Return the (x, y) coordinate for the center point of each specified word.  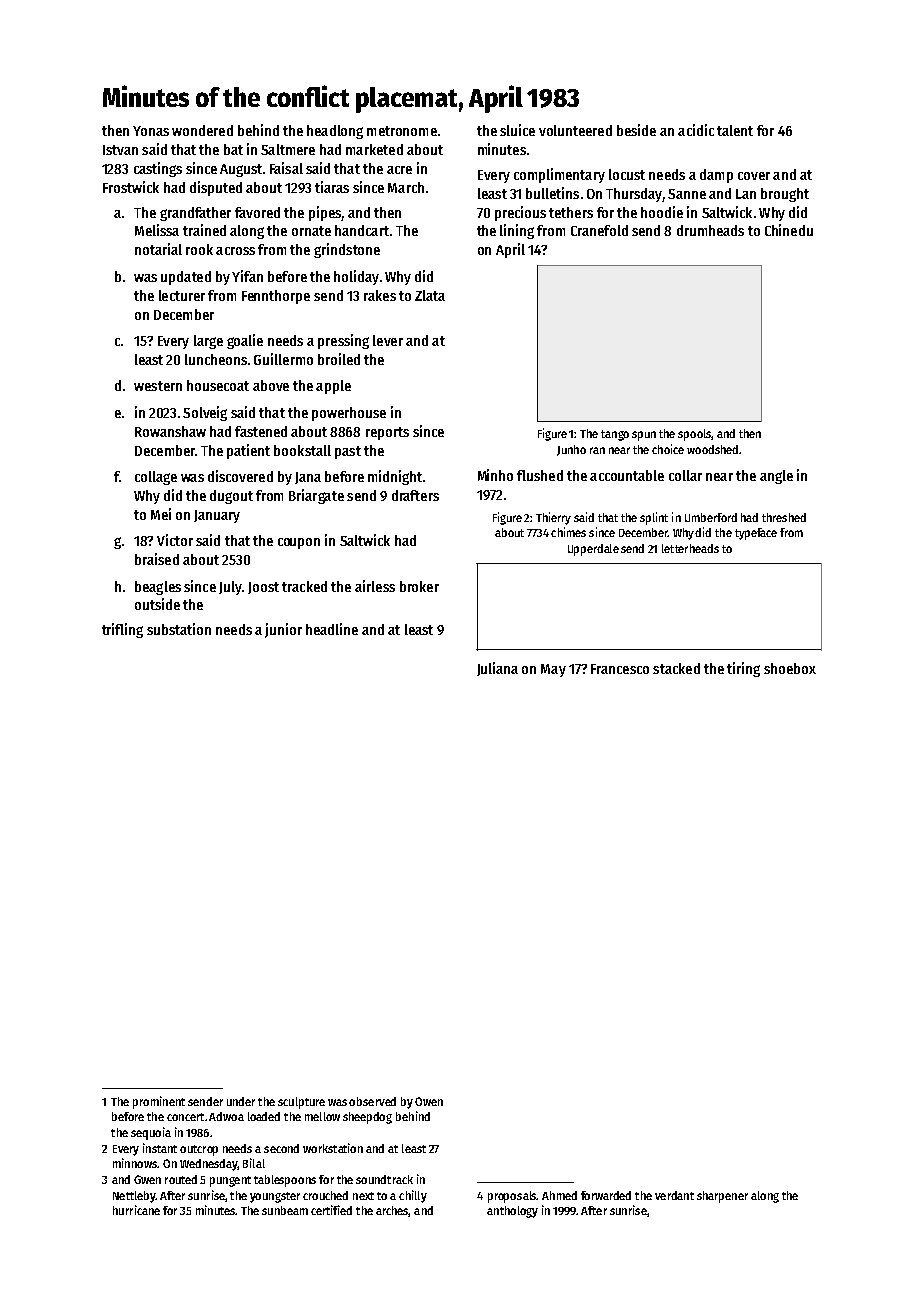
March (406, 187)
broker (419, 586)
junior (283, 630)
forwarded (606, 1195)
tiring (743, 669)
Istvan (120, 150)
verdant (674, 1195)
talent (735, 130)
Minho (495, 475)
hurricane (136, 1210)
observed (372, 1101)
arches (392, 1211)
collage (156, 478)
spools (695, 435)
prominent (159, 1102)
